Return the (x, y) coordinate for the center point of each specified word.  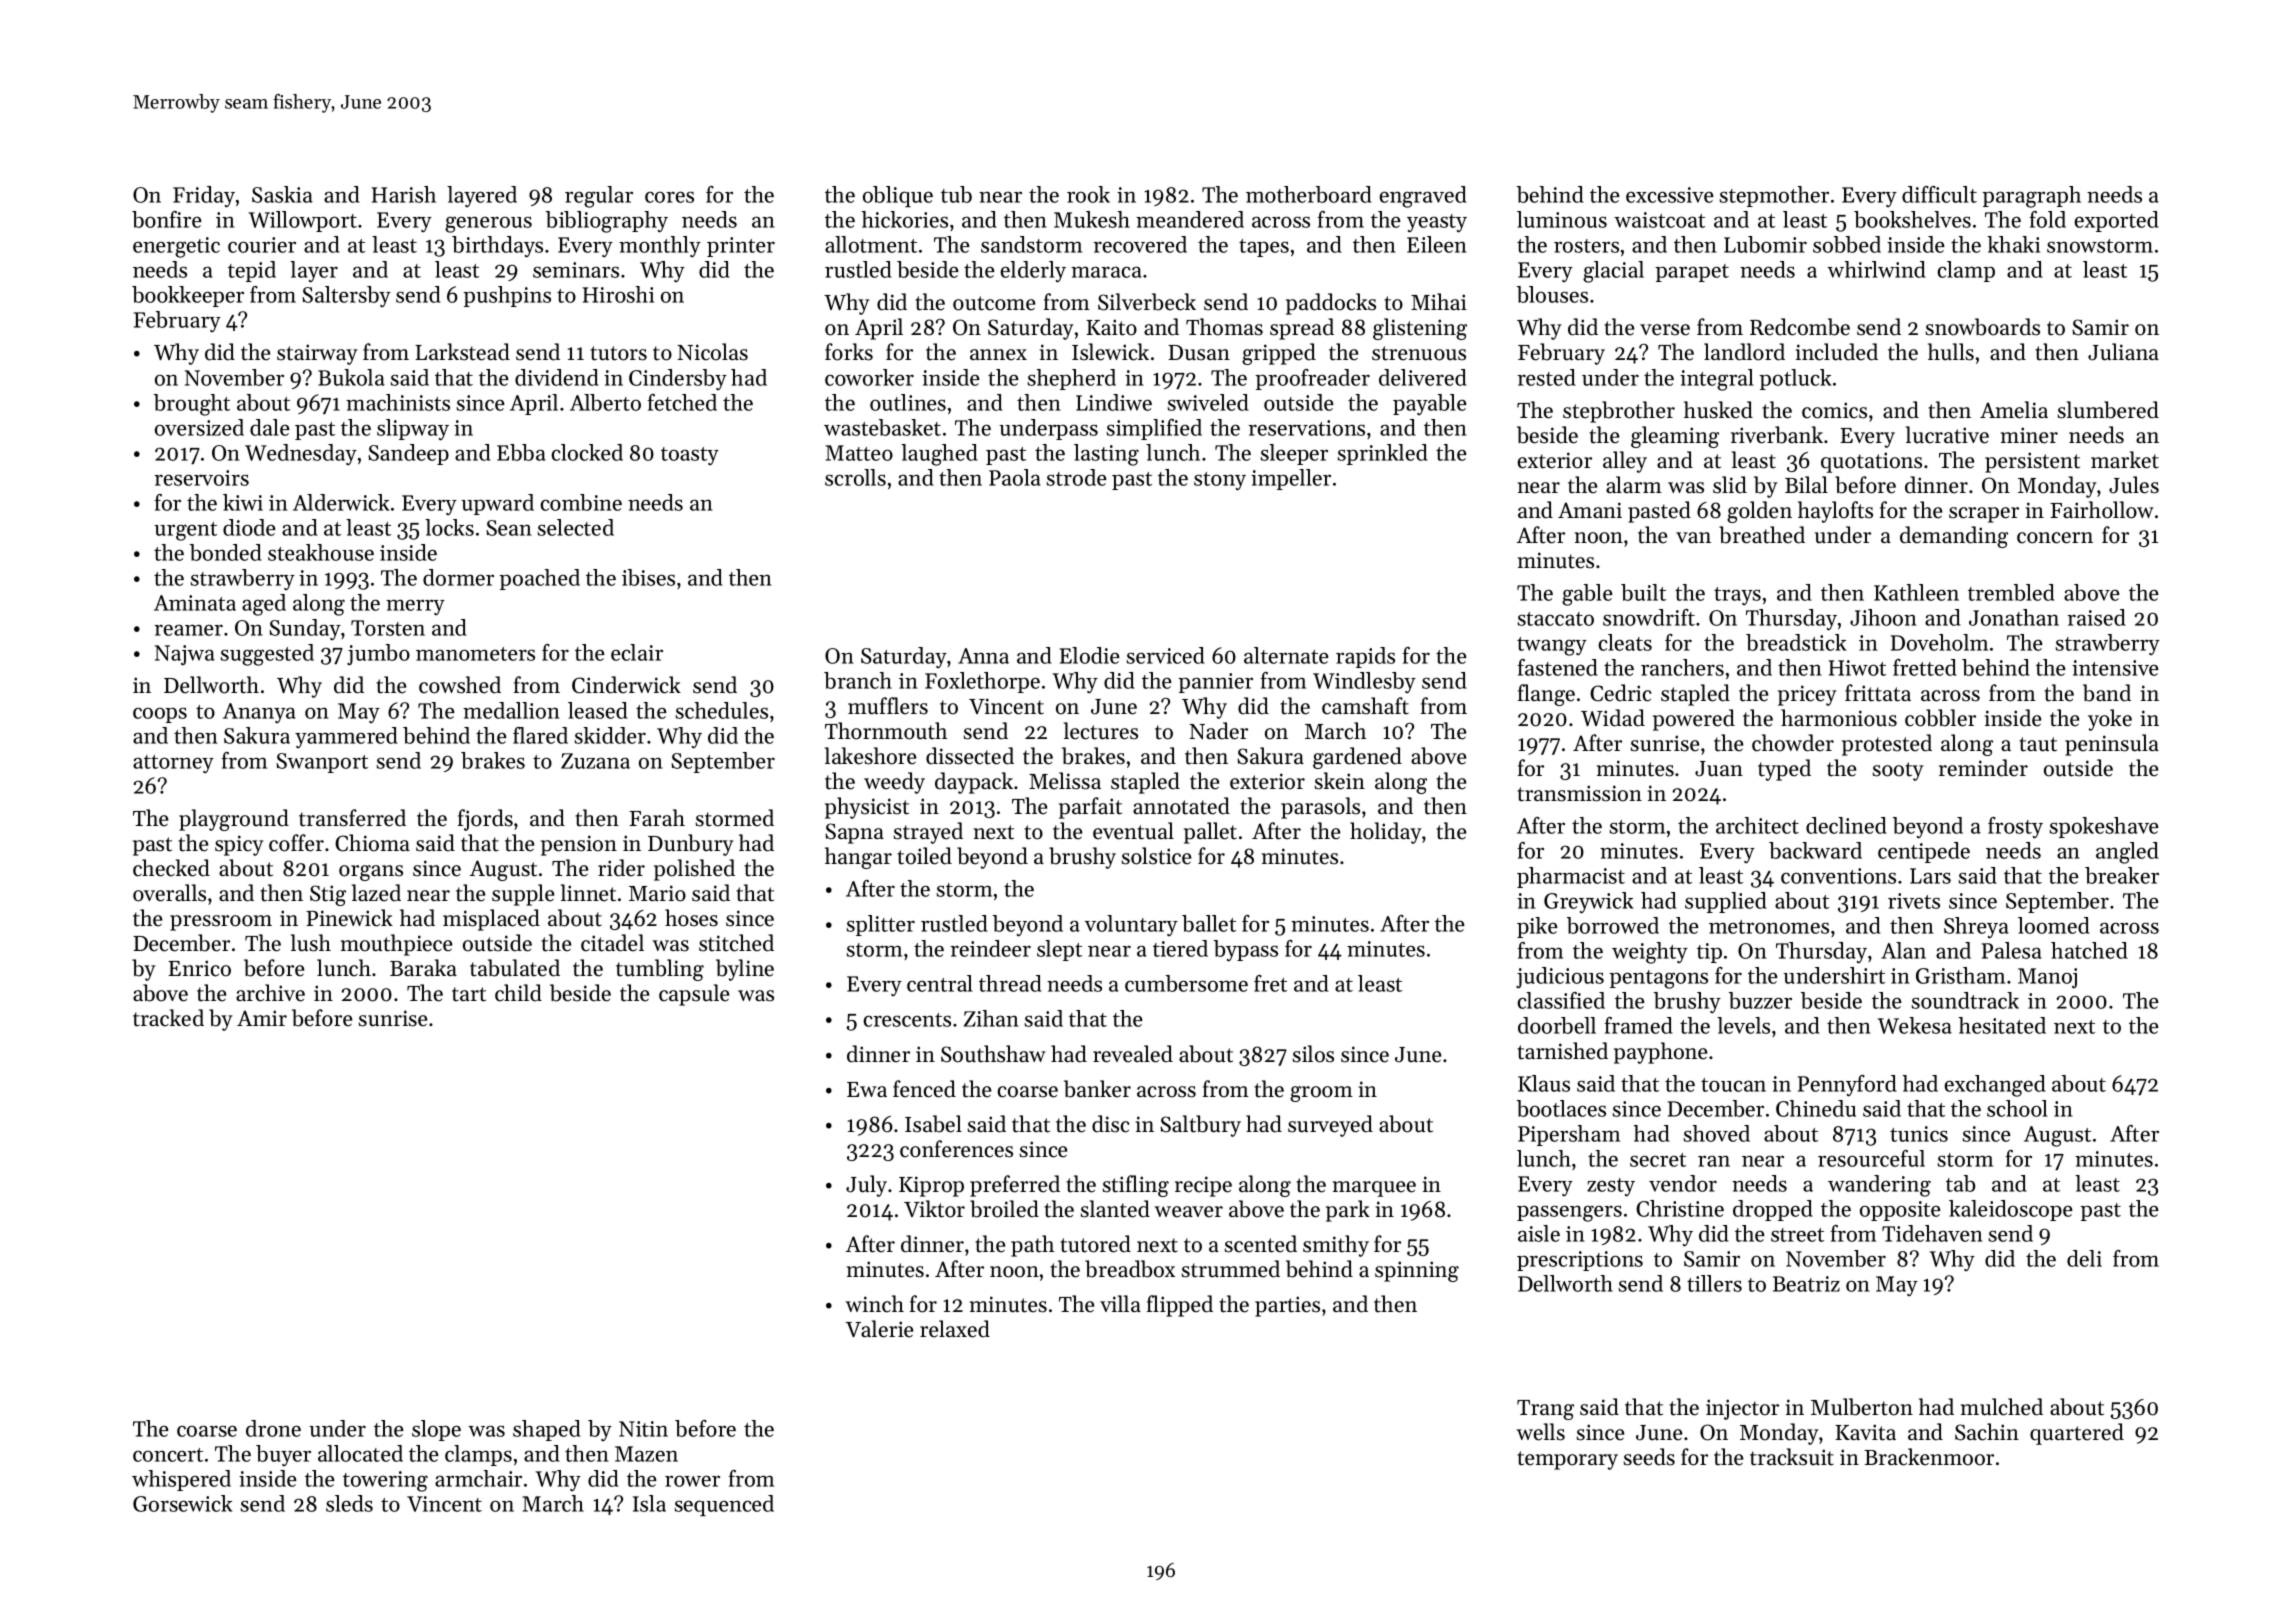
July (866, 1186)
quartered (2077, 1434)
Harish (404, 194)
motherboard (1309, 194)
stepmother (1774, 196)
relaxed (955, 1329)
